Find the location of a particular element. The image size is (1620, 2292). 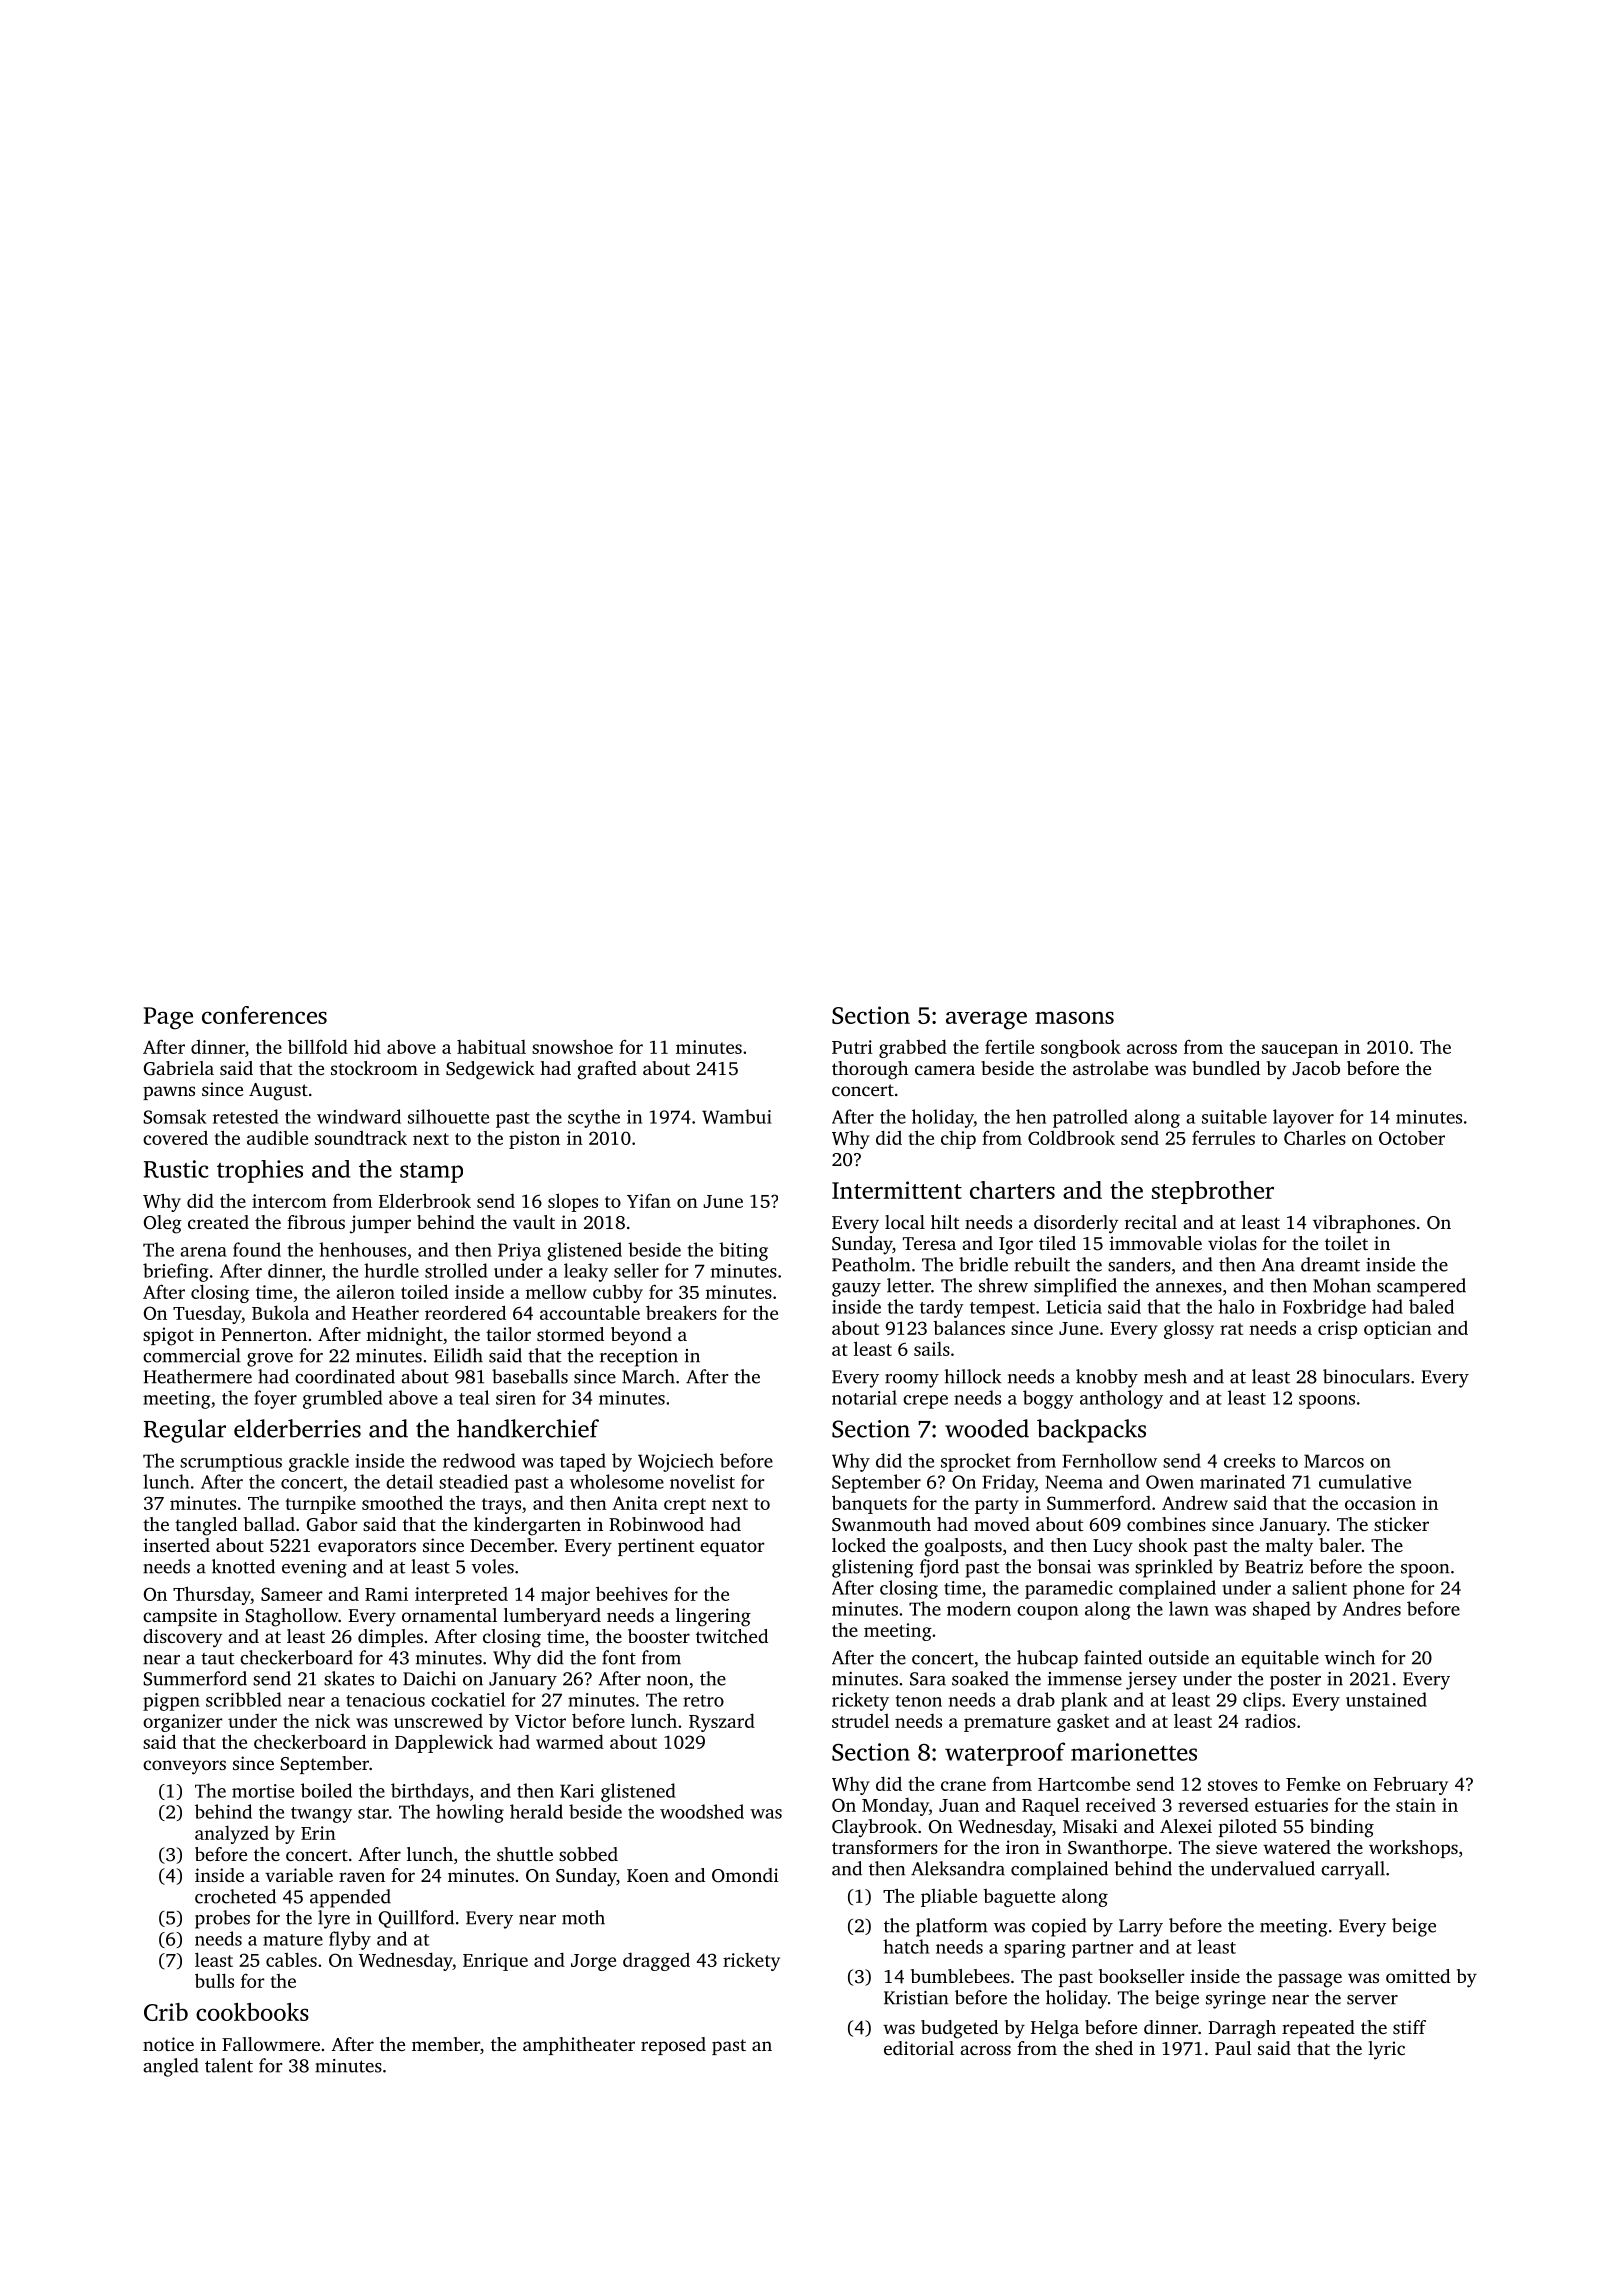

beehives is located at coordinates (632, 1593).
